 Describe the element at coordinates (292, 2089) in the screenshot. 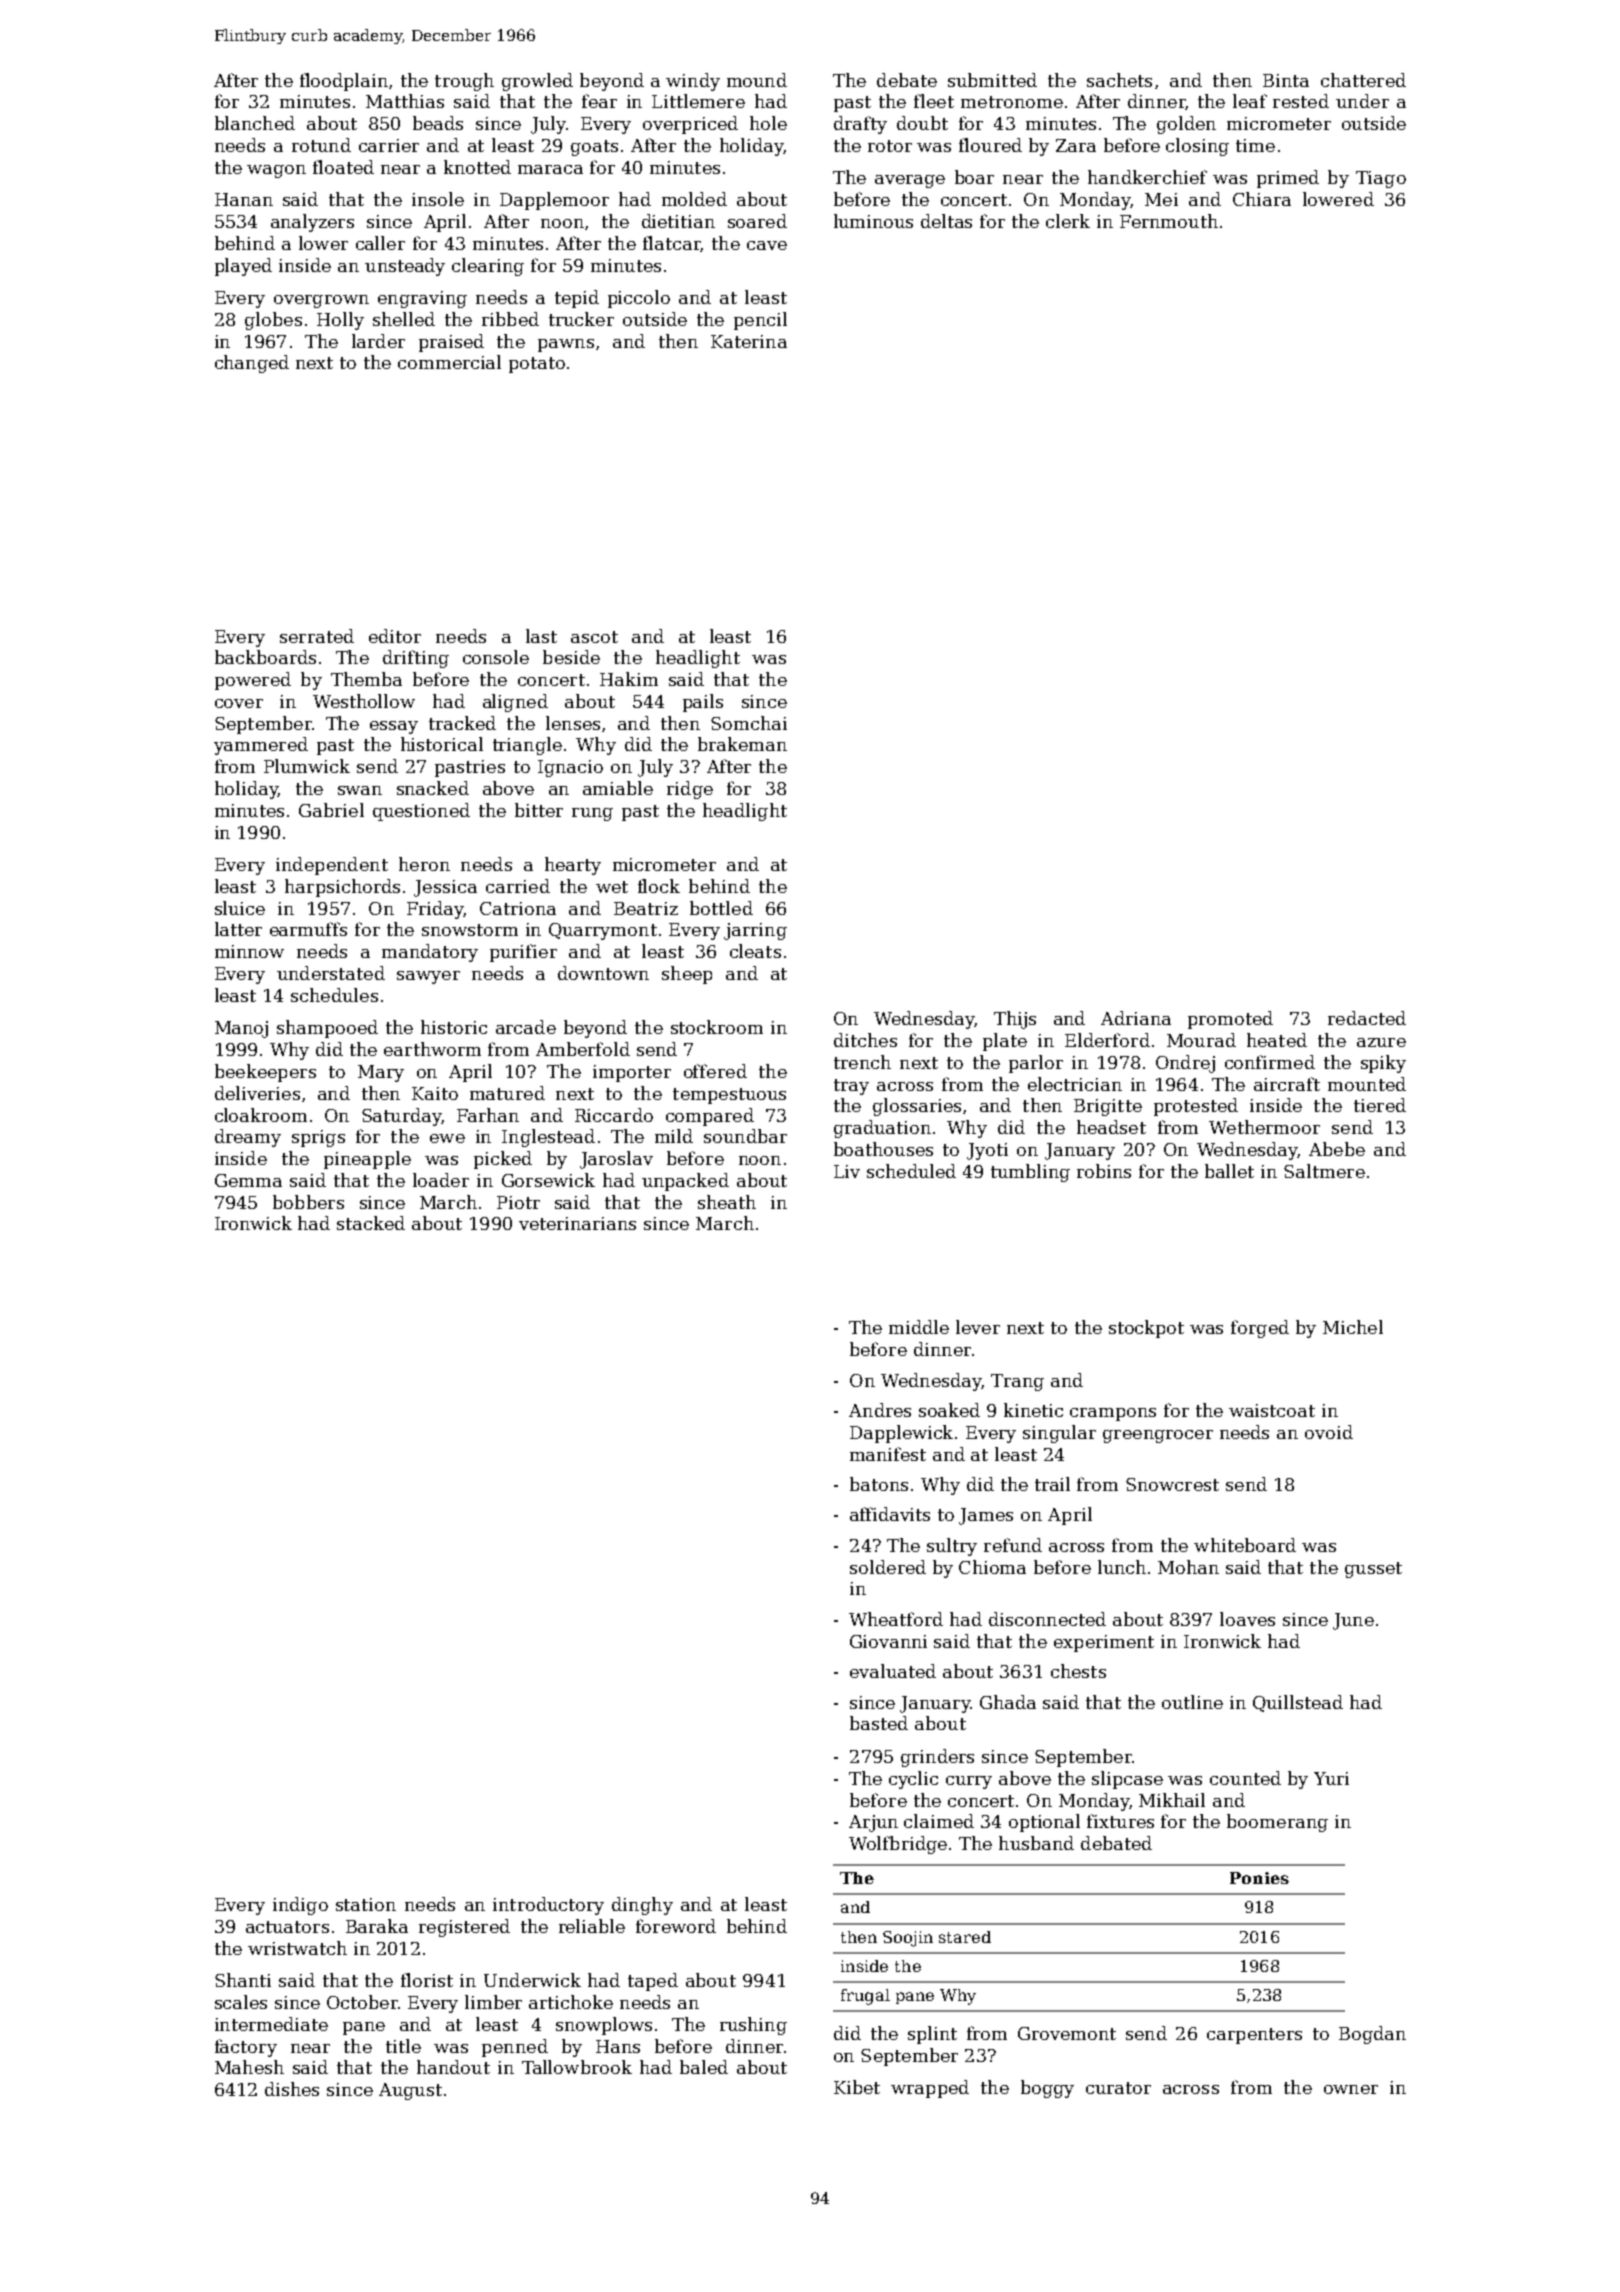

I see `dishes` at that location.
